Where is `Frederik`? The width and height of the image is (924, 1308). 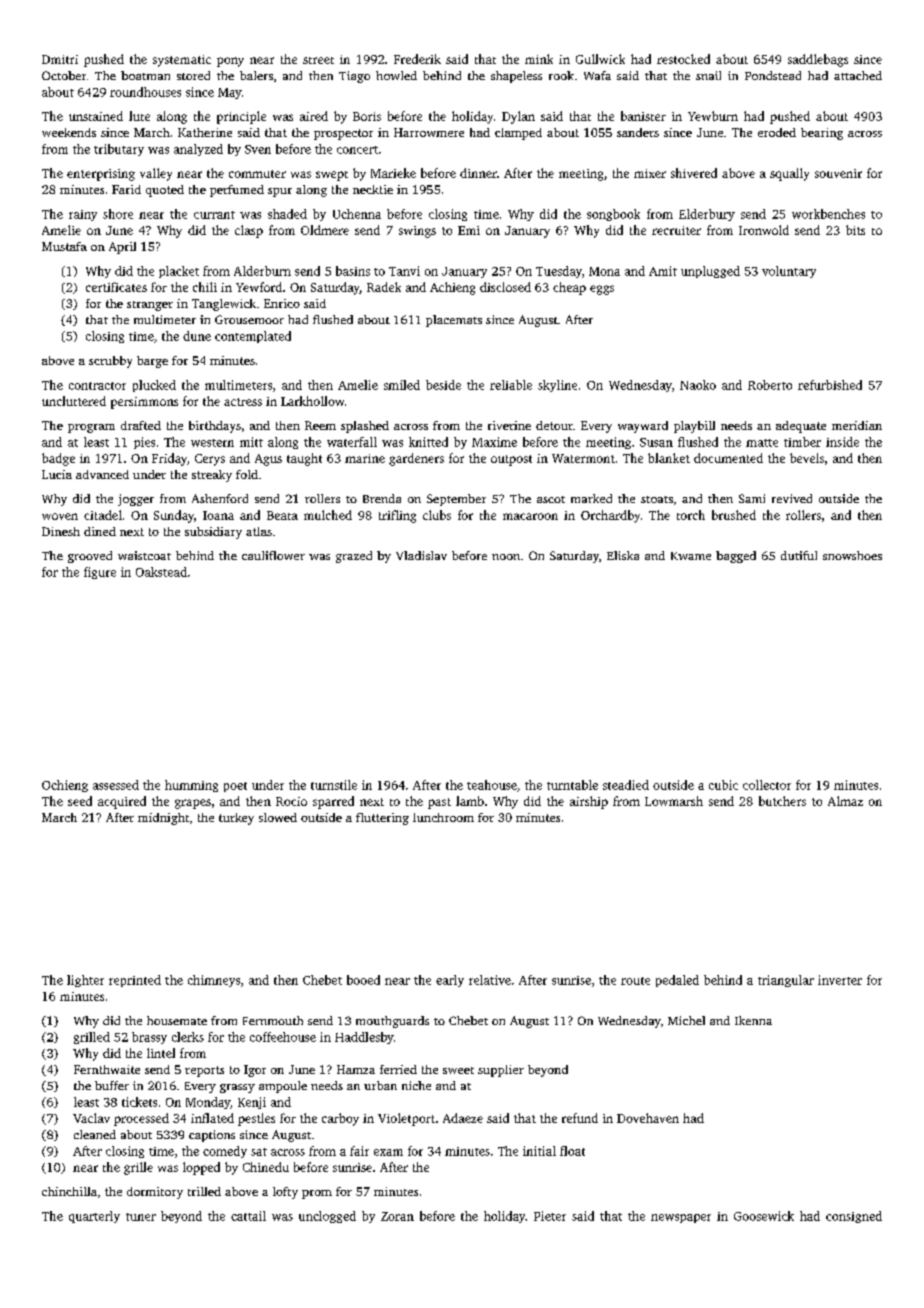
Frederik is located at coordinates (417, 59).
